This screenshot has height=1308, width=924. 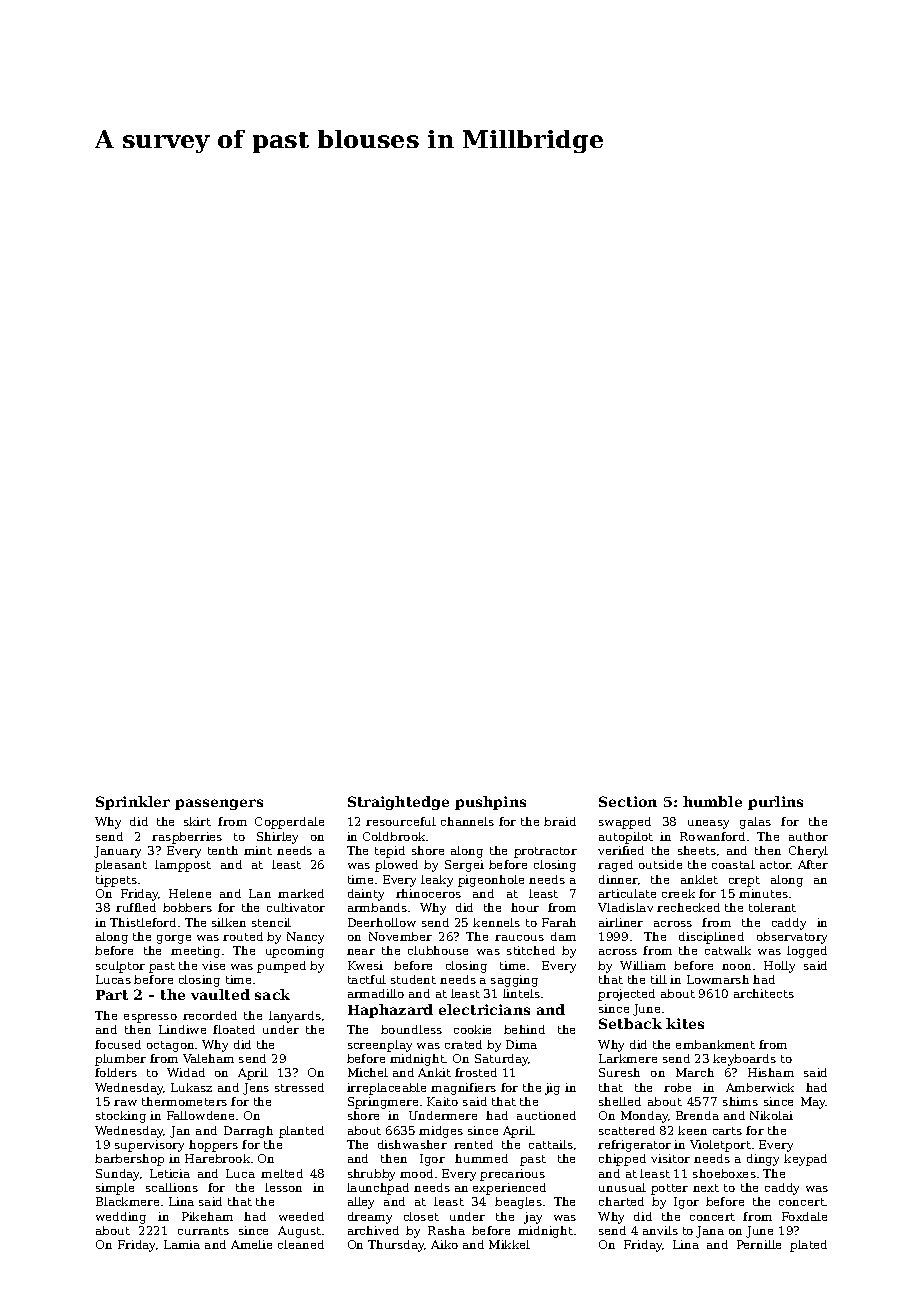 I want to click on scallions, so click(x=172, y=1187).
